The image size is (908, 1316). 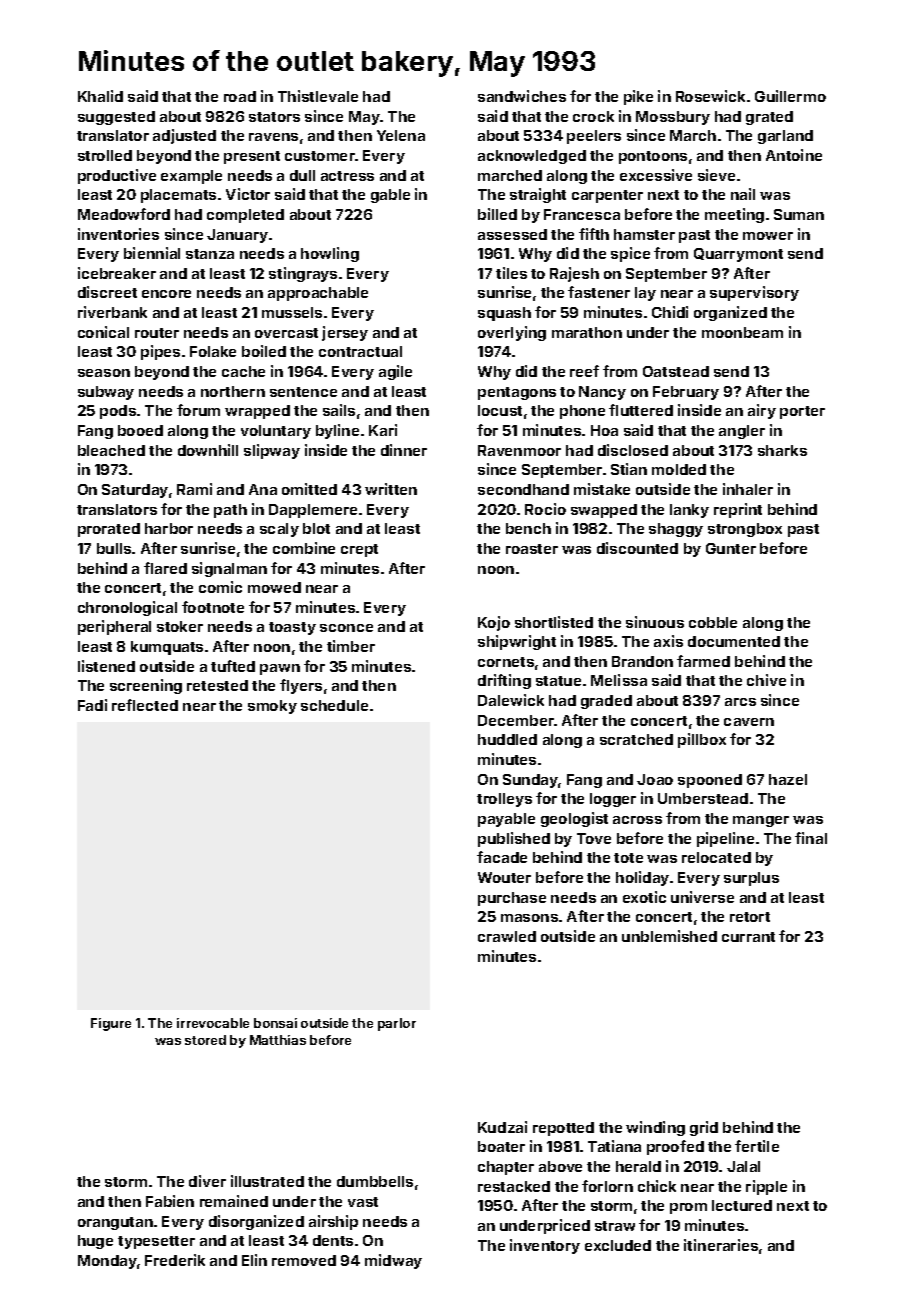 I want to click on crawled, so click(x=507, y=936).
